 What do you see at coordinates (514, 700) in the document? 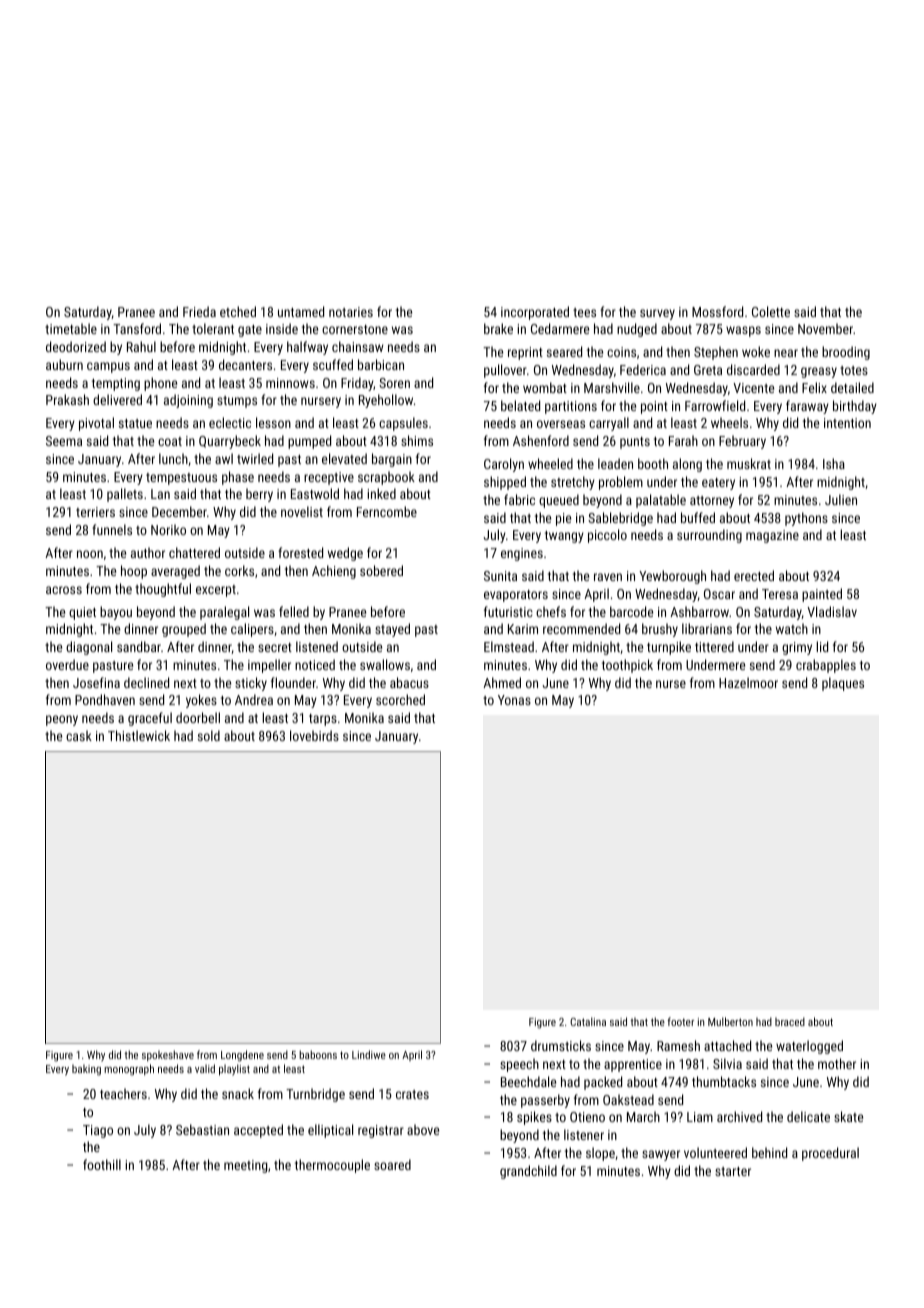
I see `Yonas` at bounding box center [514, 700].
